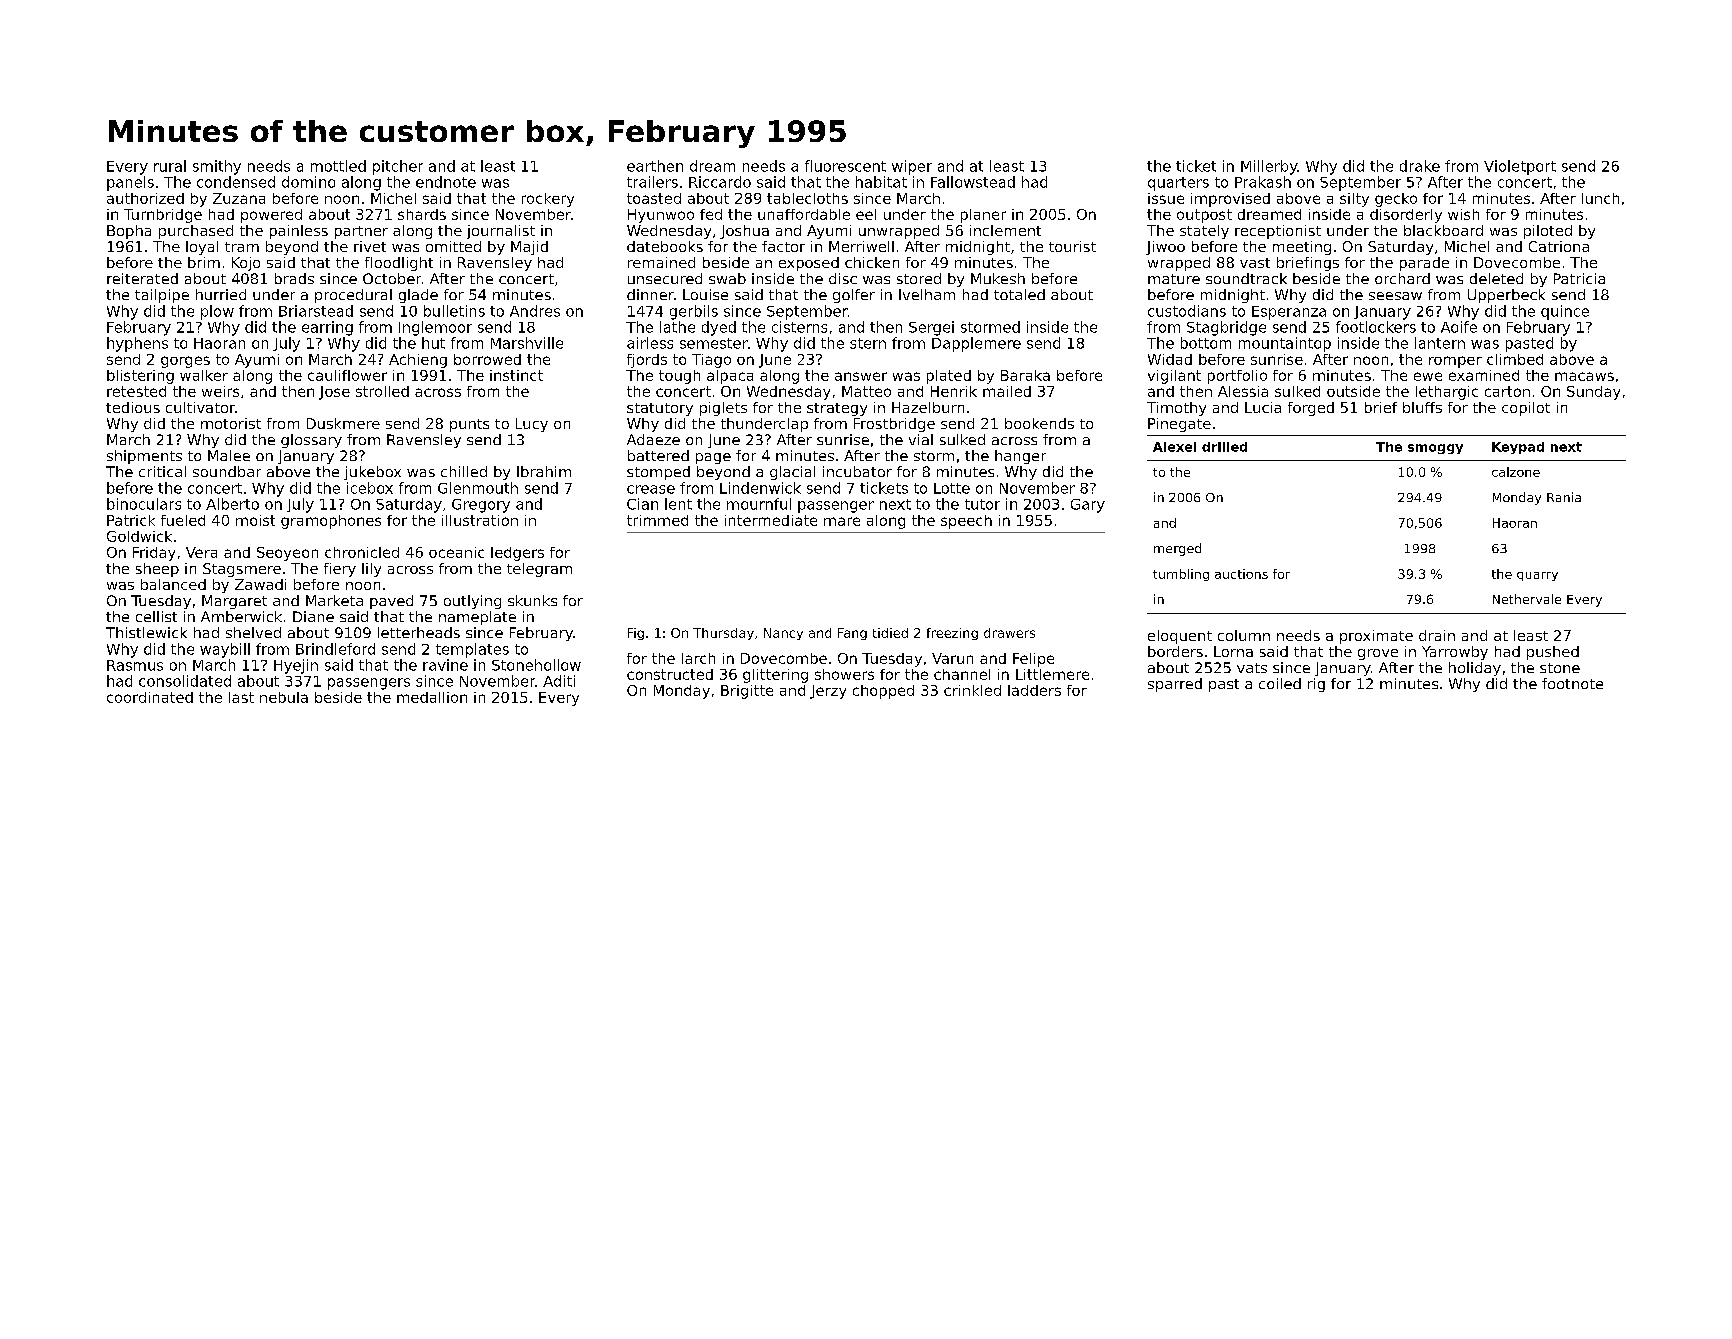 The height and width of the page is (1339, 1732). Describe the element at coordinates (931, 328) in the page. I see `Sergei` at that location.
